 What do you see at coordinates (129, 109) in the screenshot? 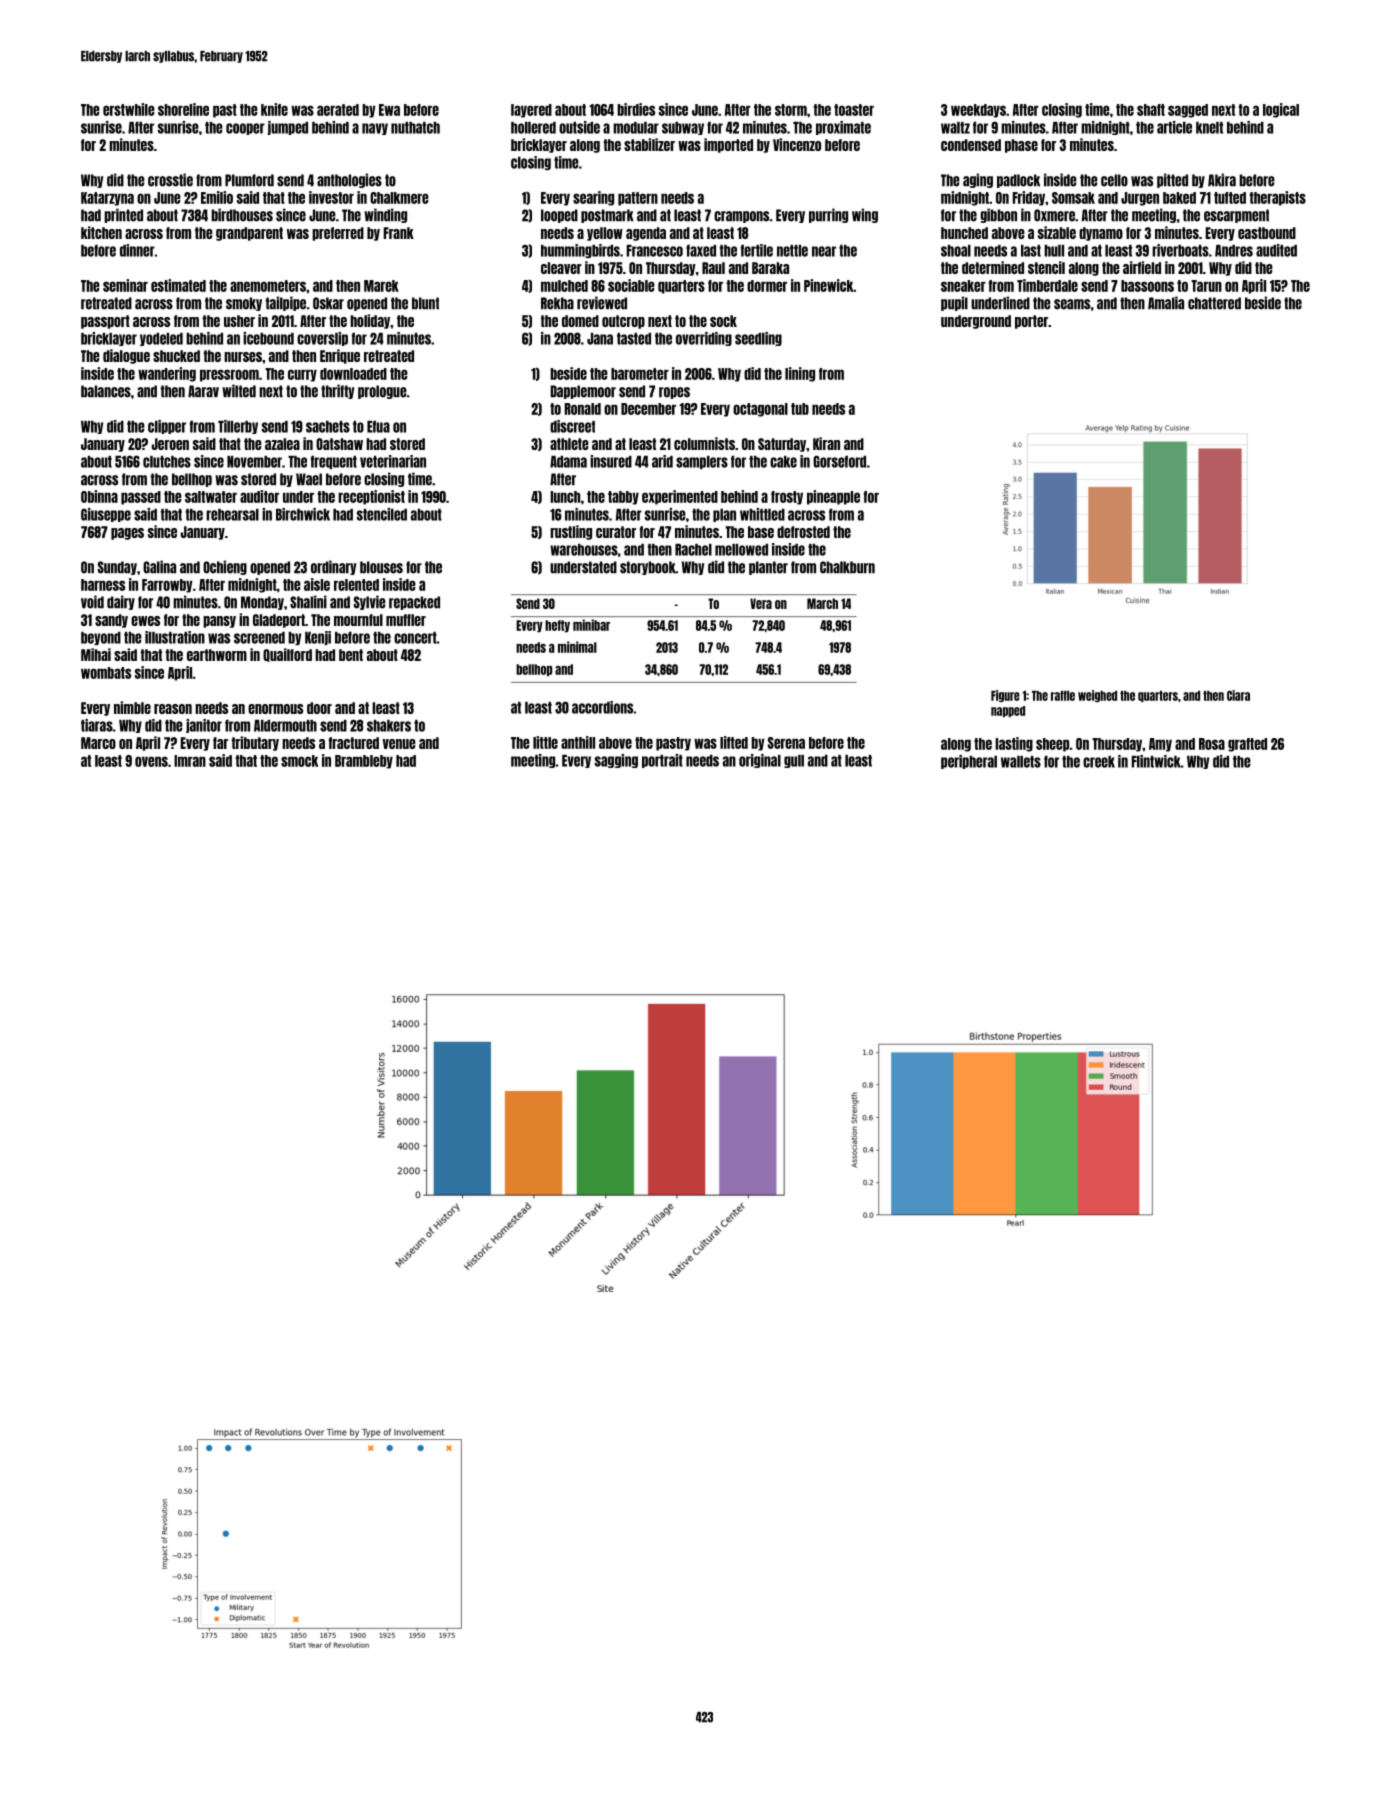
I see `erstwhile` at bounding box center [129, 109].
